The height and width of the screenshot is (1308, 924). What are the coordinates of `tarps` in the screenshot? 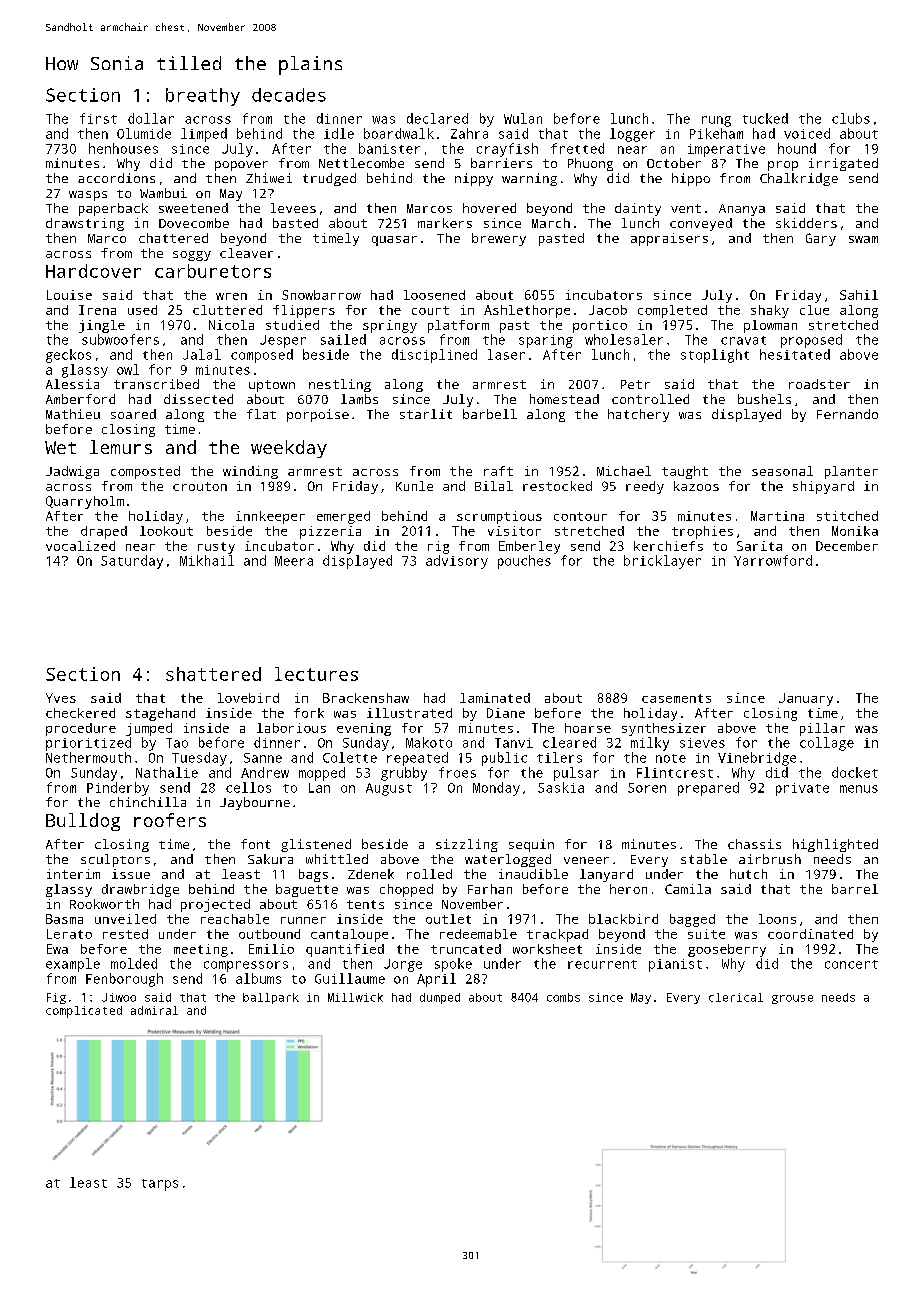 It's located at (160, 1185).
